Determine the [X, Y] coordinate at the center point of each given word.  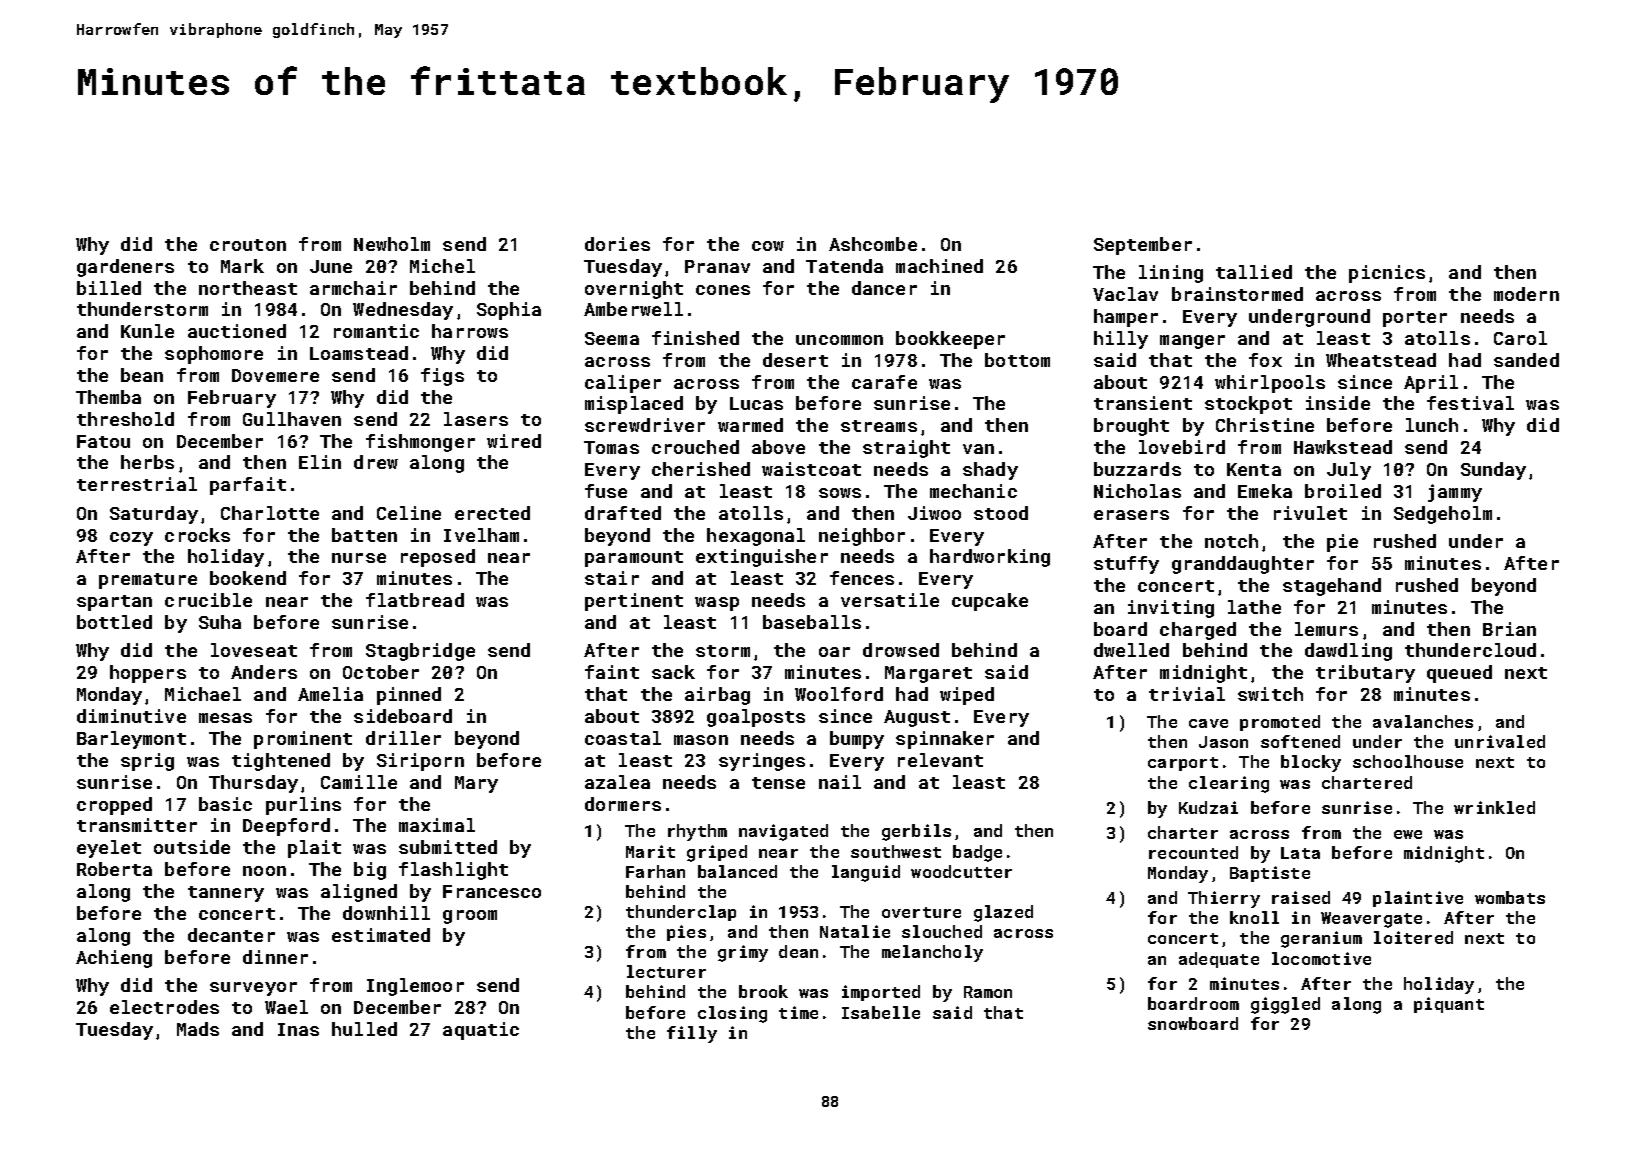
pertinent [634, 602]
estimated [381, 935]
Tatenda [844, 266]
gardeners [125, 268]
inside [1338, 403]
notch [1231, 541]
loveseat [254, 650]
